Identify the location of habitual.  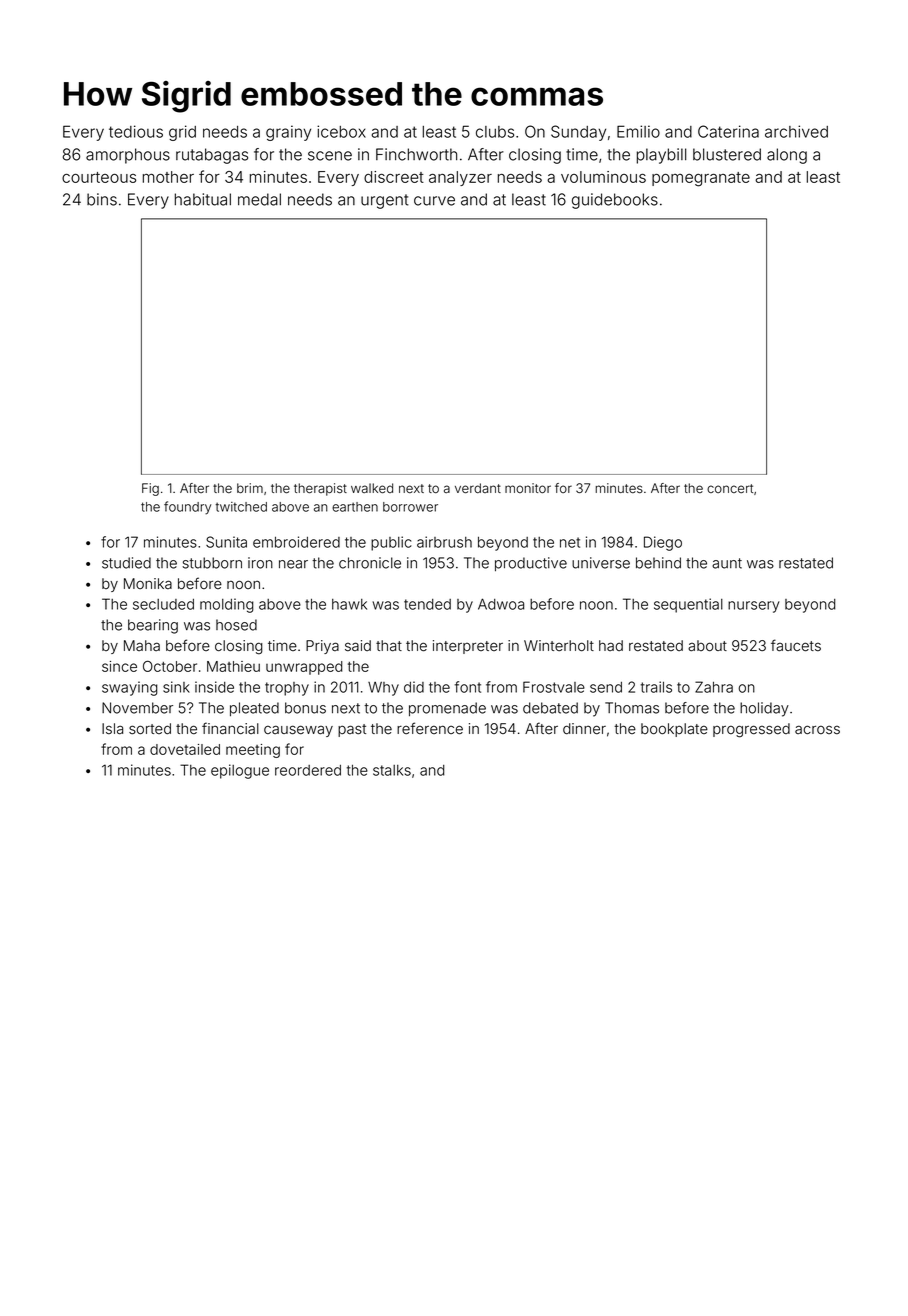
(203, 199).
